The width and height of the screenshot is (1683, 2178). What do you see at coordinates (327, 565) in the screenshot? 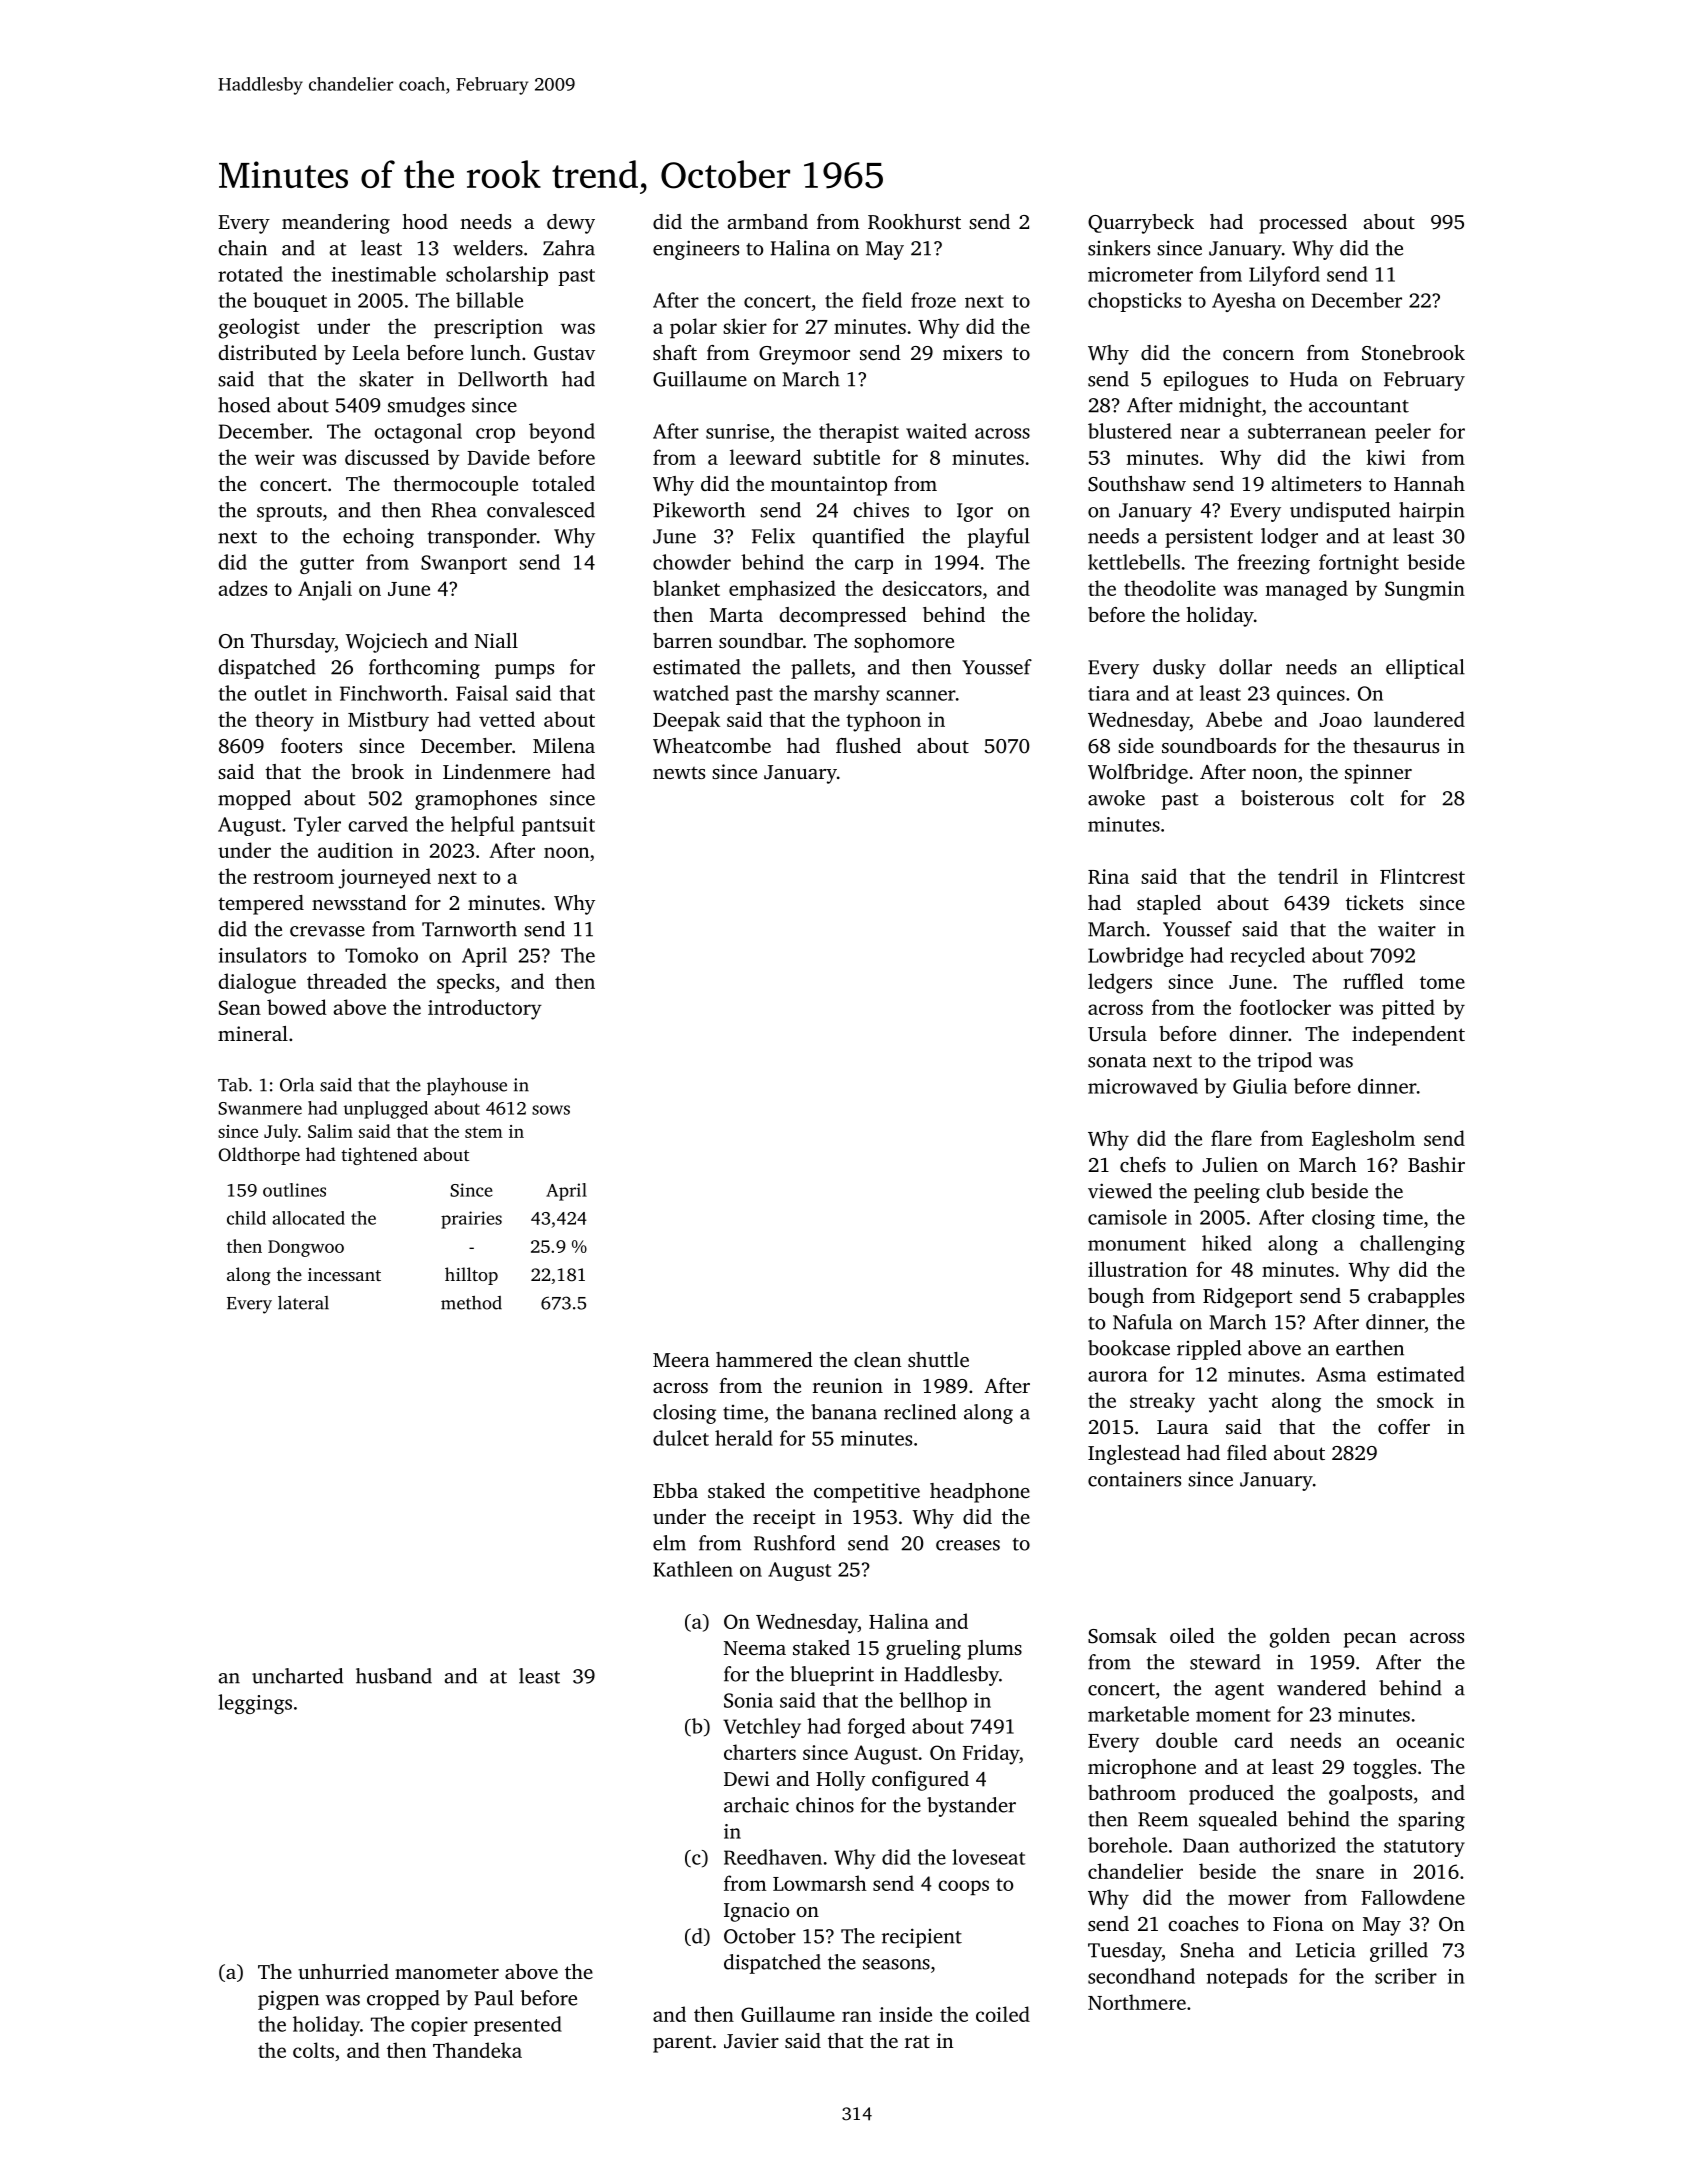
I see `gutter` at bounding box center [327, 565].
